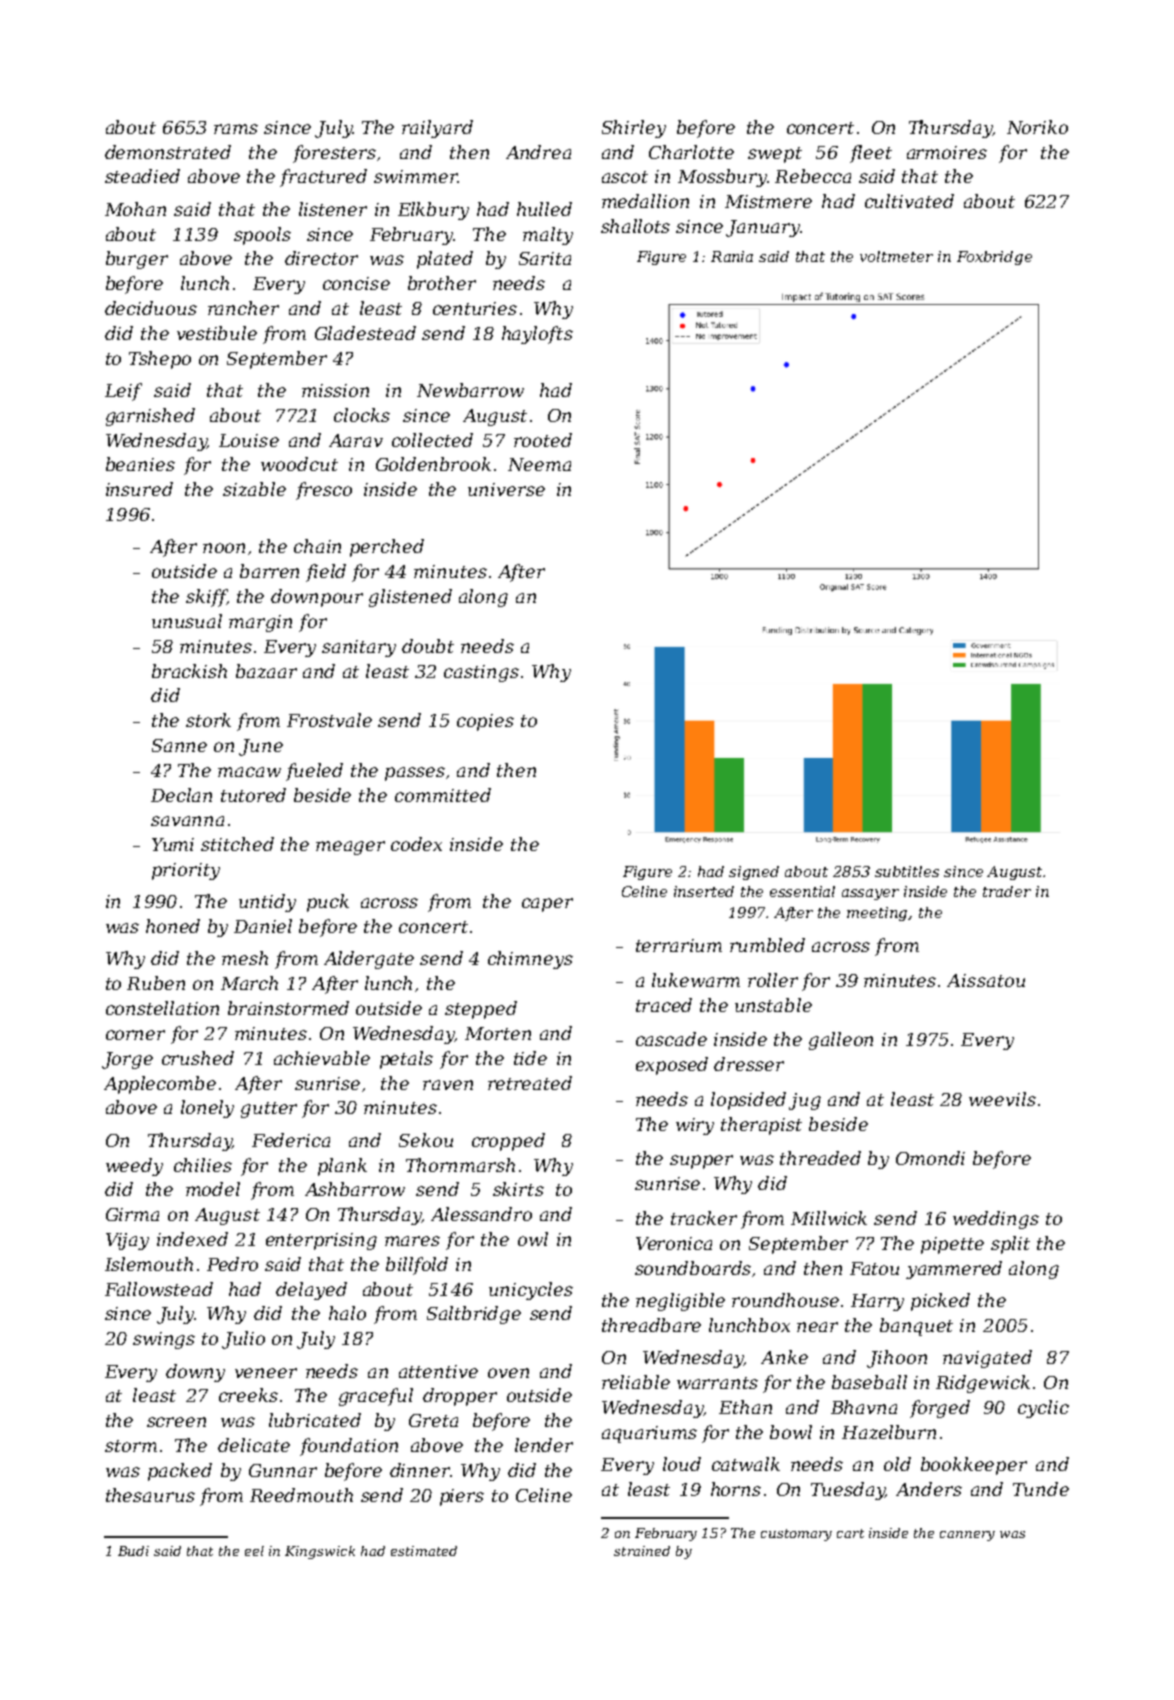  Describe the element at coordinates (775, 155) in the document. I see `swept` at that location.
